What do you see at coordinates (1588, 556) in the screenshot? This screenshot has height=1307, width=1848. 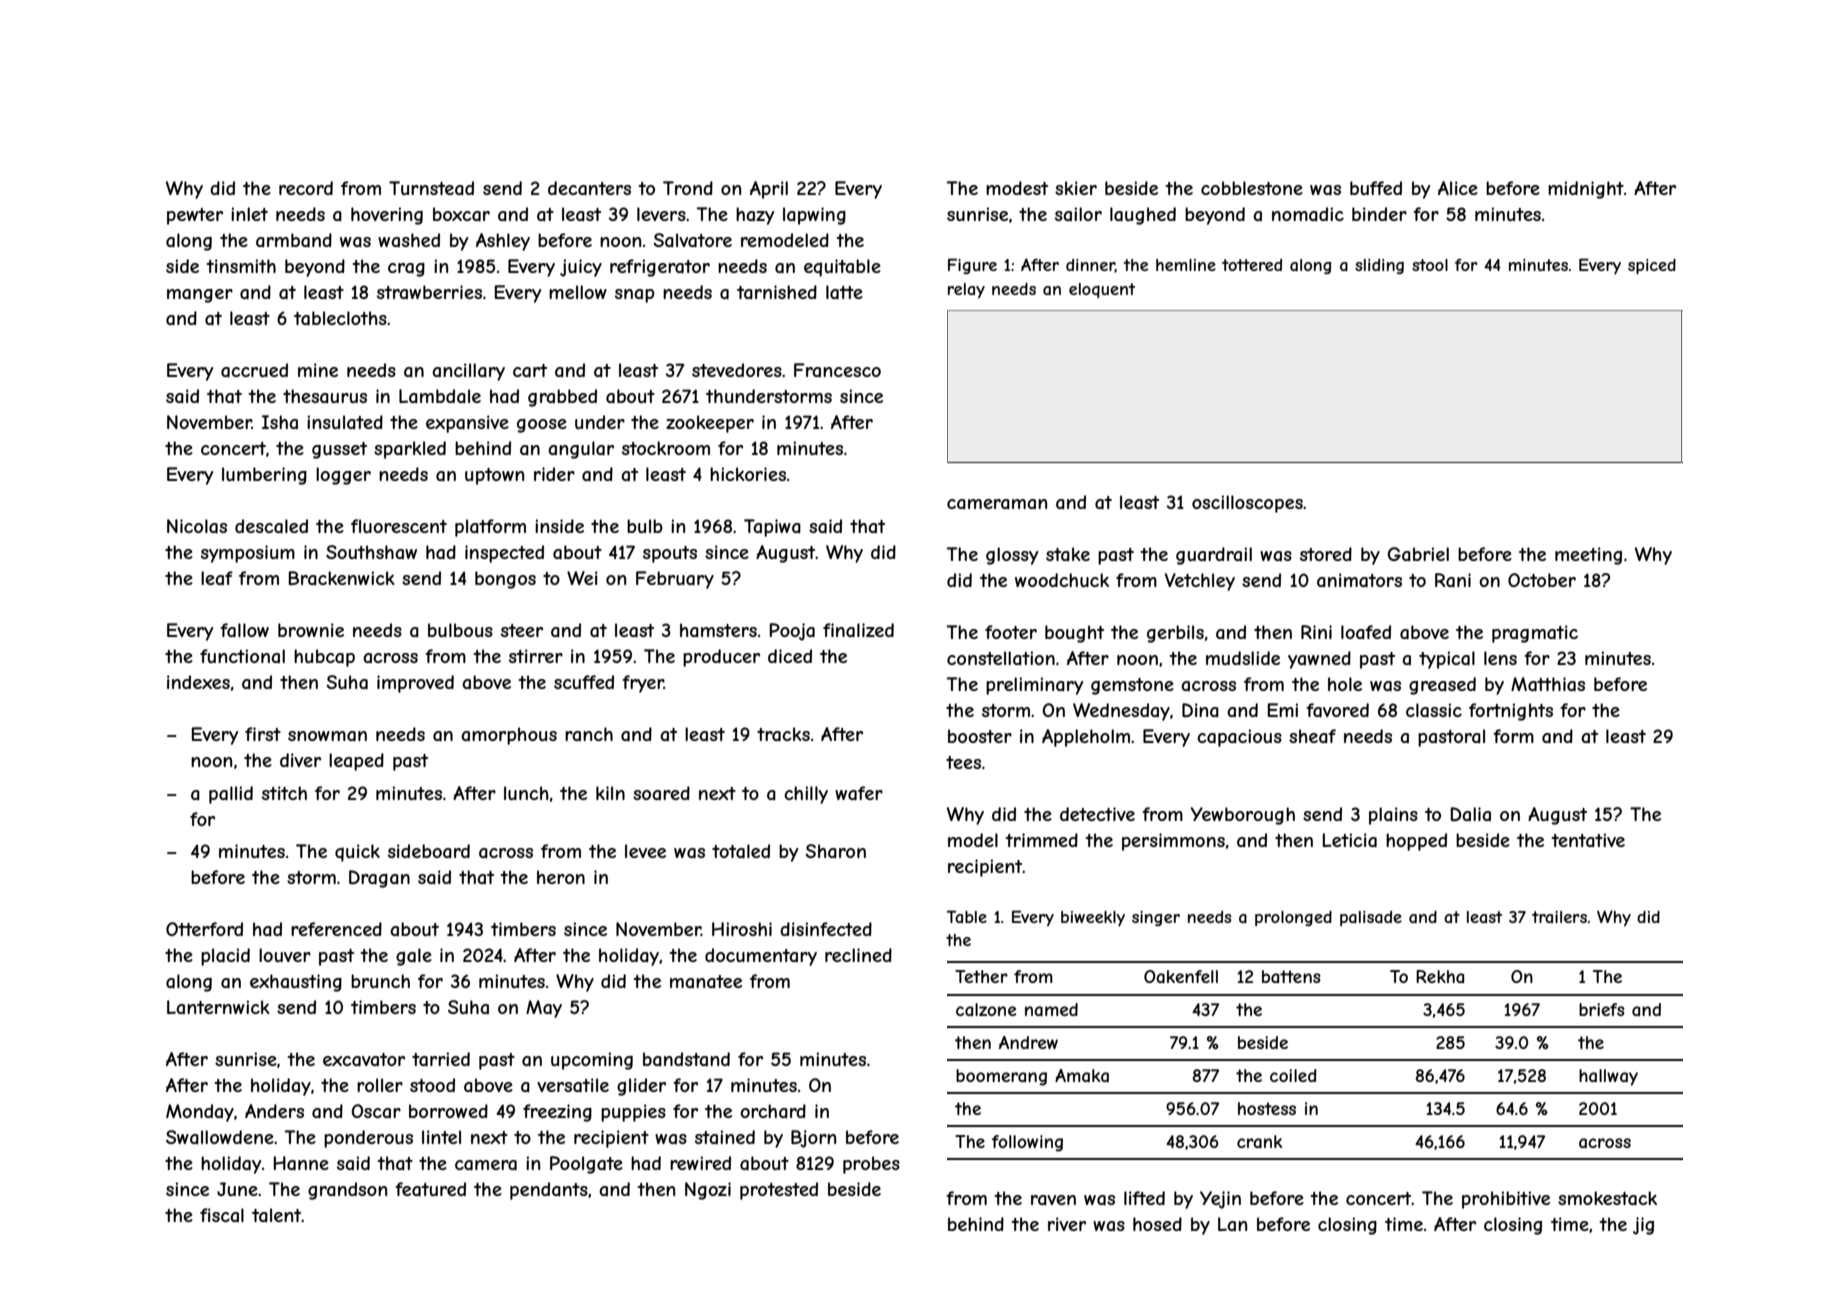 I see `meeting` at bounding box center [1588, 556].
